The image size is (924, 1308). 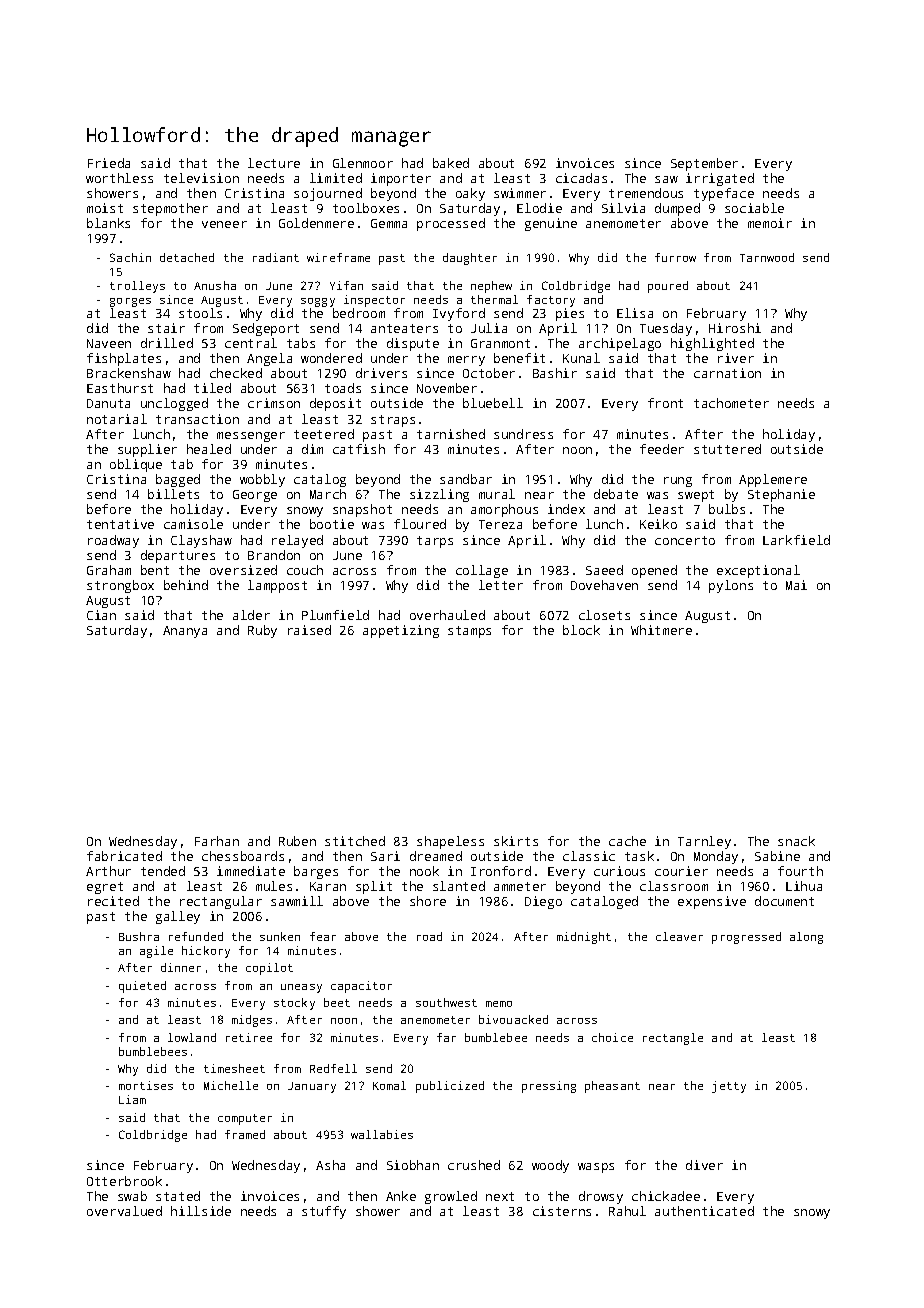 What do you see at coordinates (201, 178) in the page?
I see `television` at bounding box center [201, 178].
